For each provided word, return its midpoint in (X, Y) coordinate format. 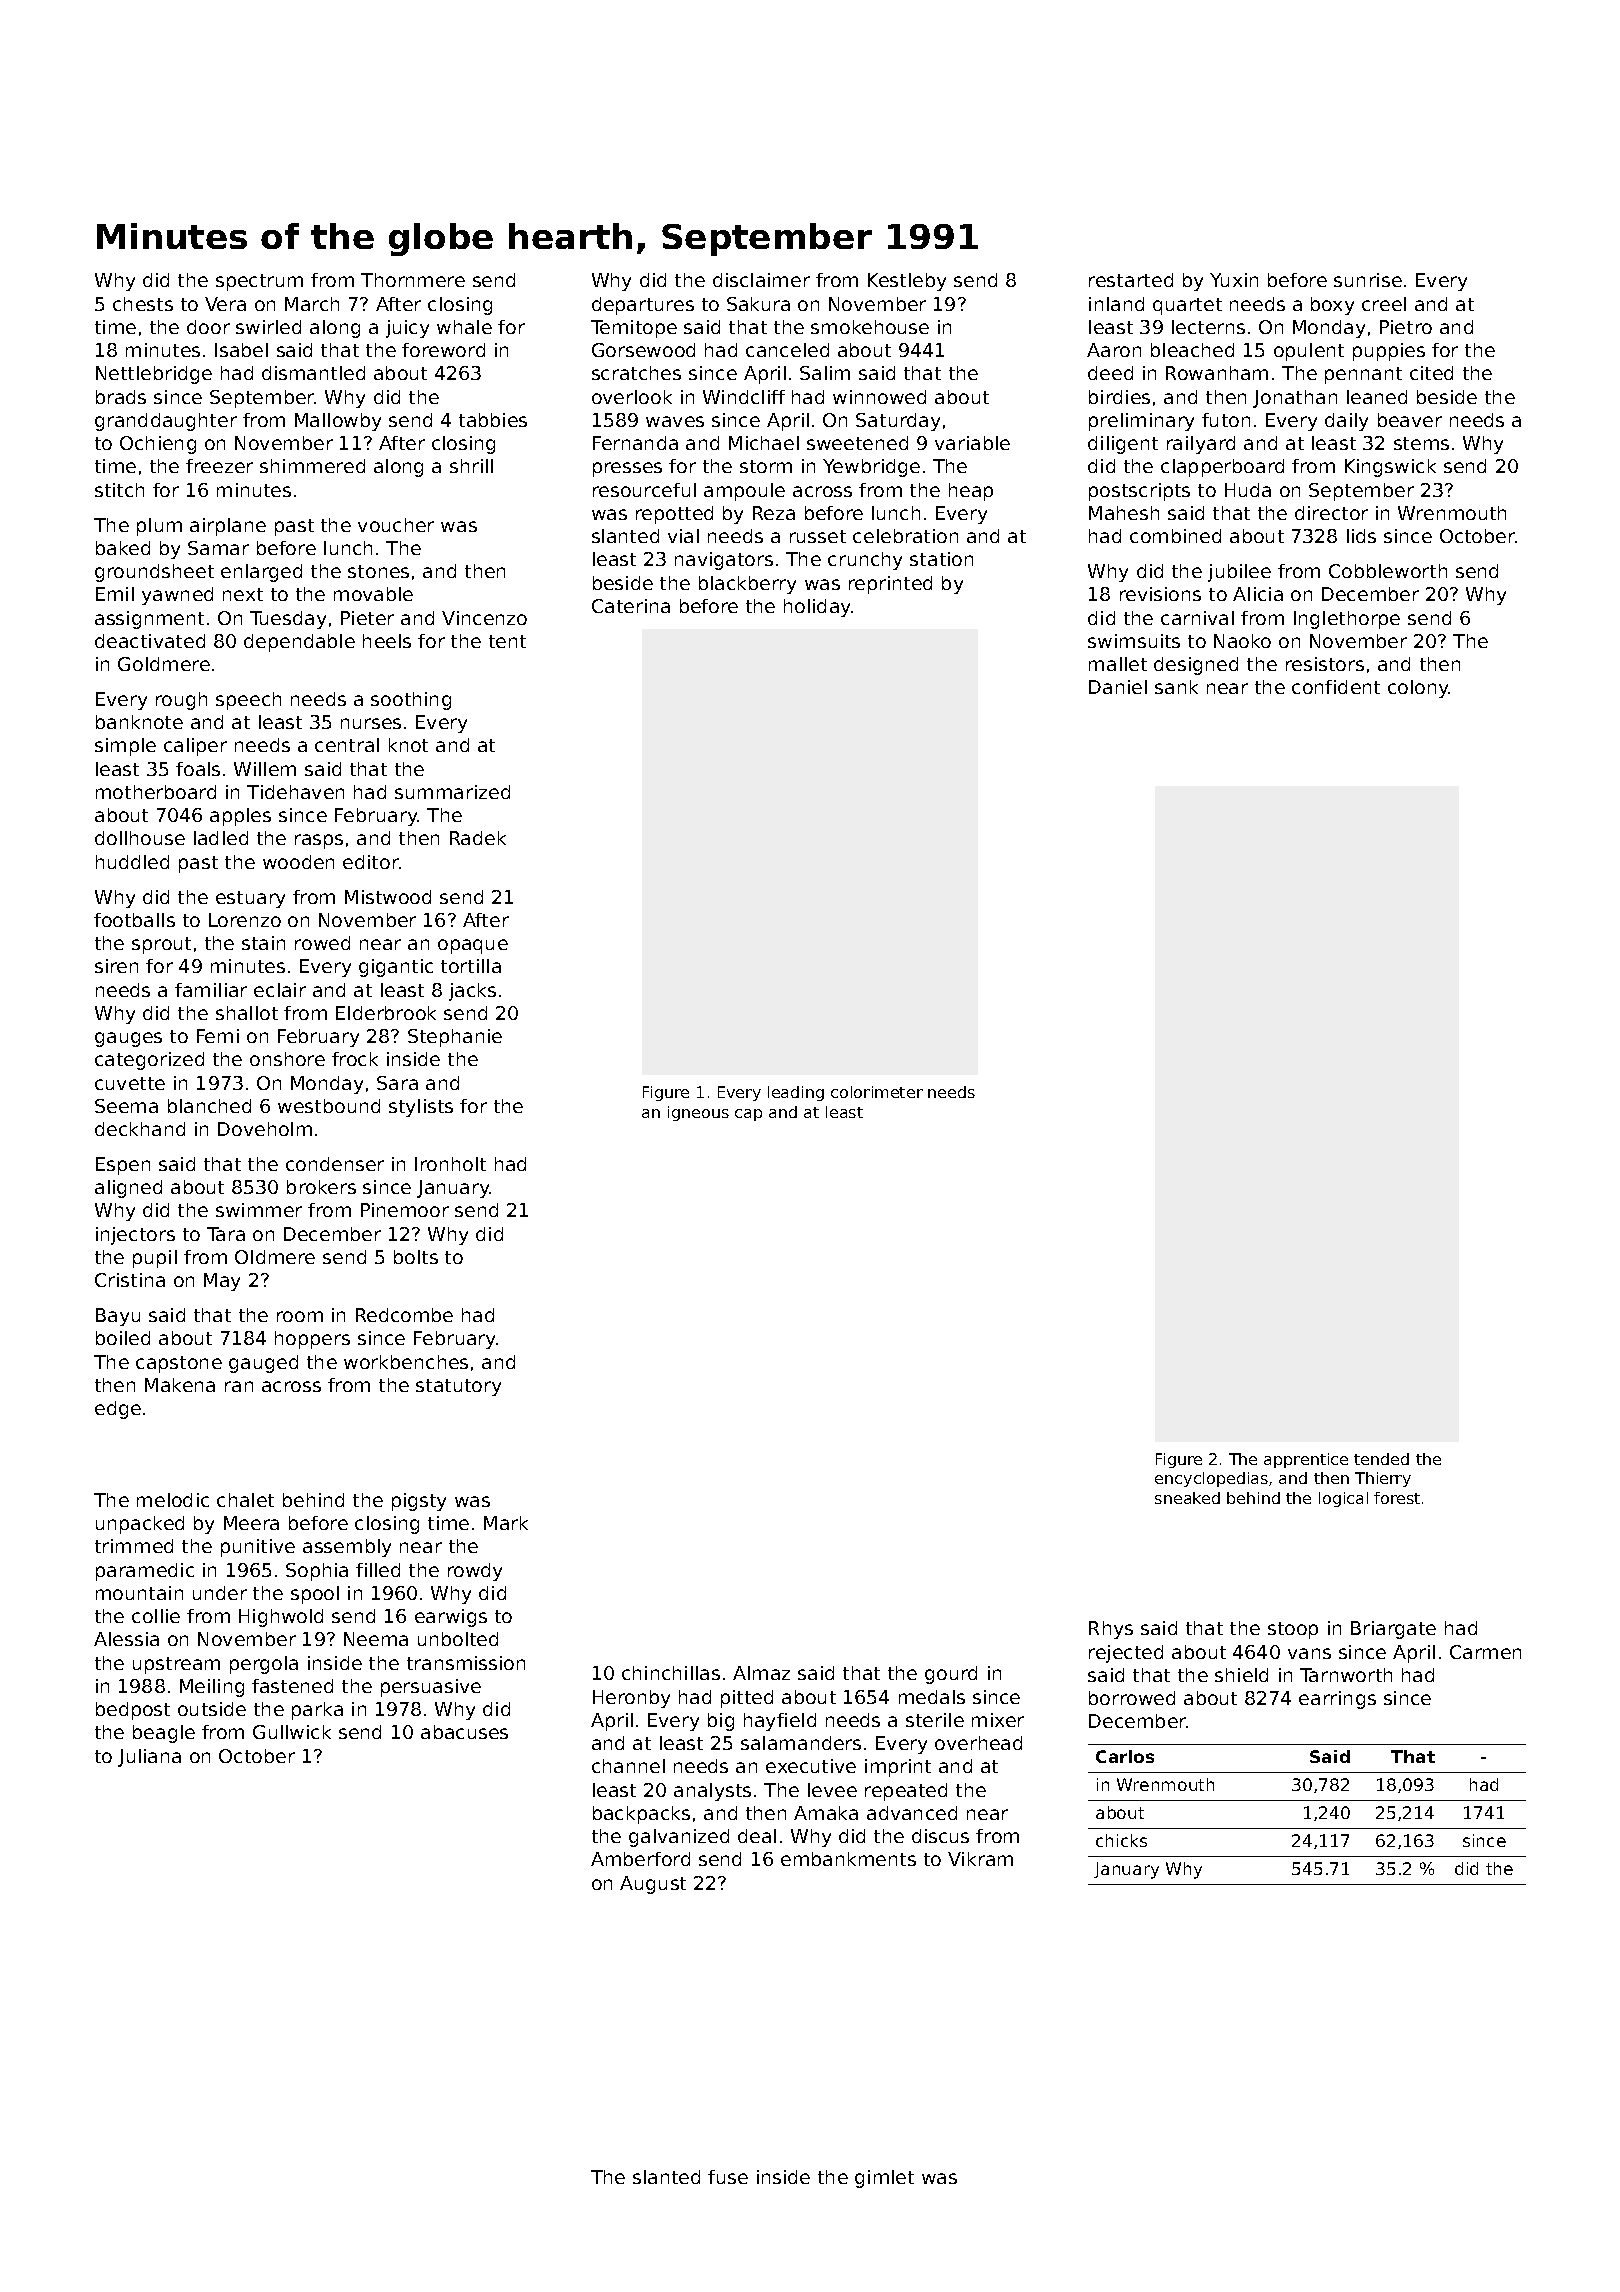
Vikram (980, 1859)
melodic (173, 1500)
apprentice (1306, 1460)
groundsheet (154, 573)
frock (355, 1059)
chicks (1121, 1840)
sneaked (1187, 1498)
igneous (698, 1113)
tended (1381, 1459)
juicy (407, 329)
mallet (1118, 664)
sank (1176, 687)
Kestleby (907, 282)
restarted (1131, 280)
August (653, 1885)
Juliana (149, 1758)
